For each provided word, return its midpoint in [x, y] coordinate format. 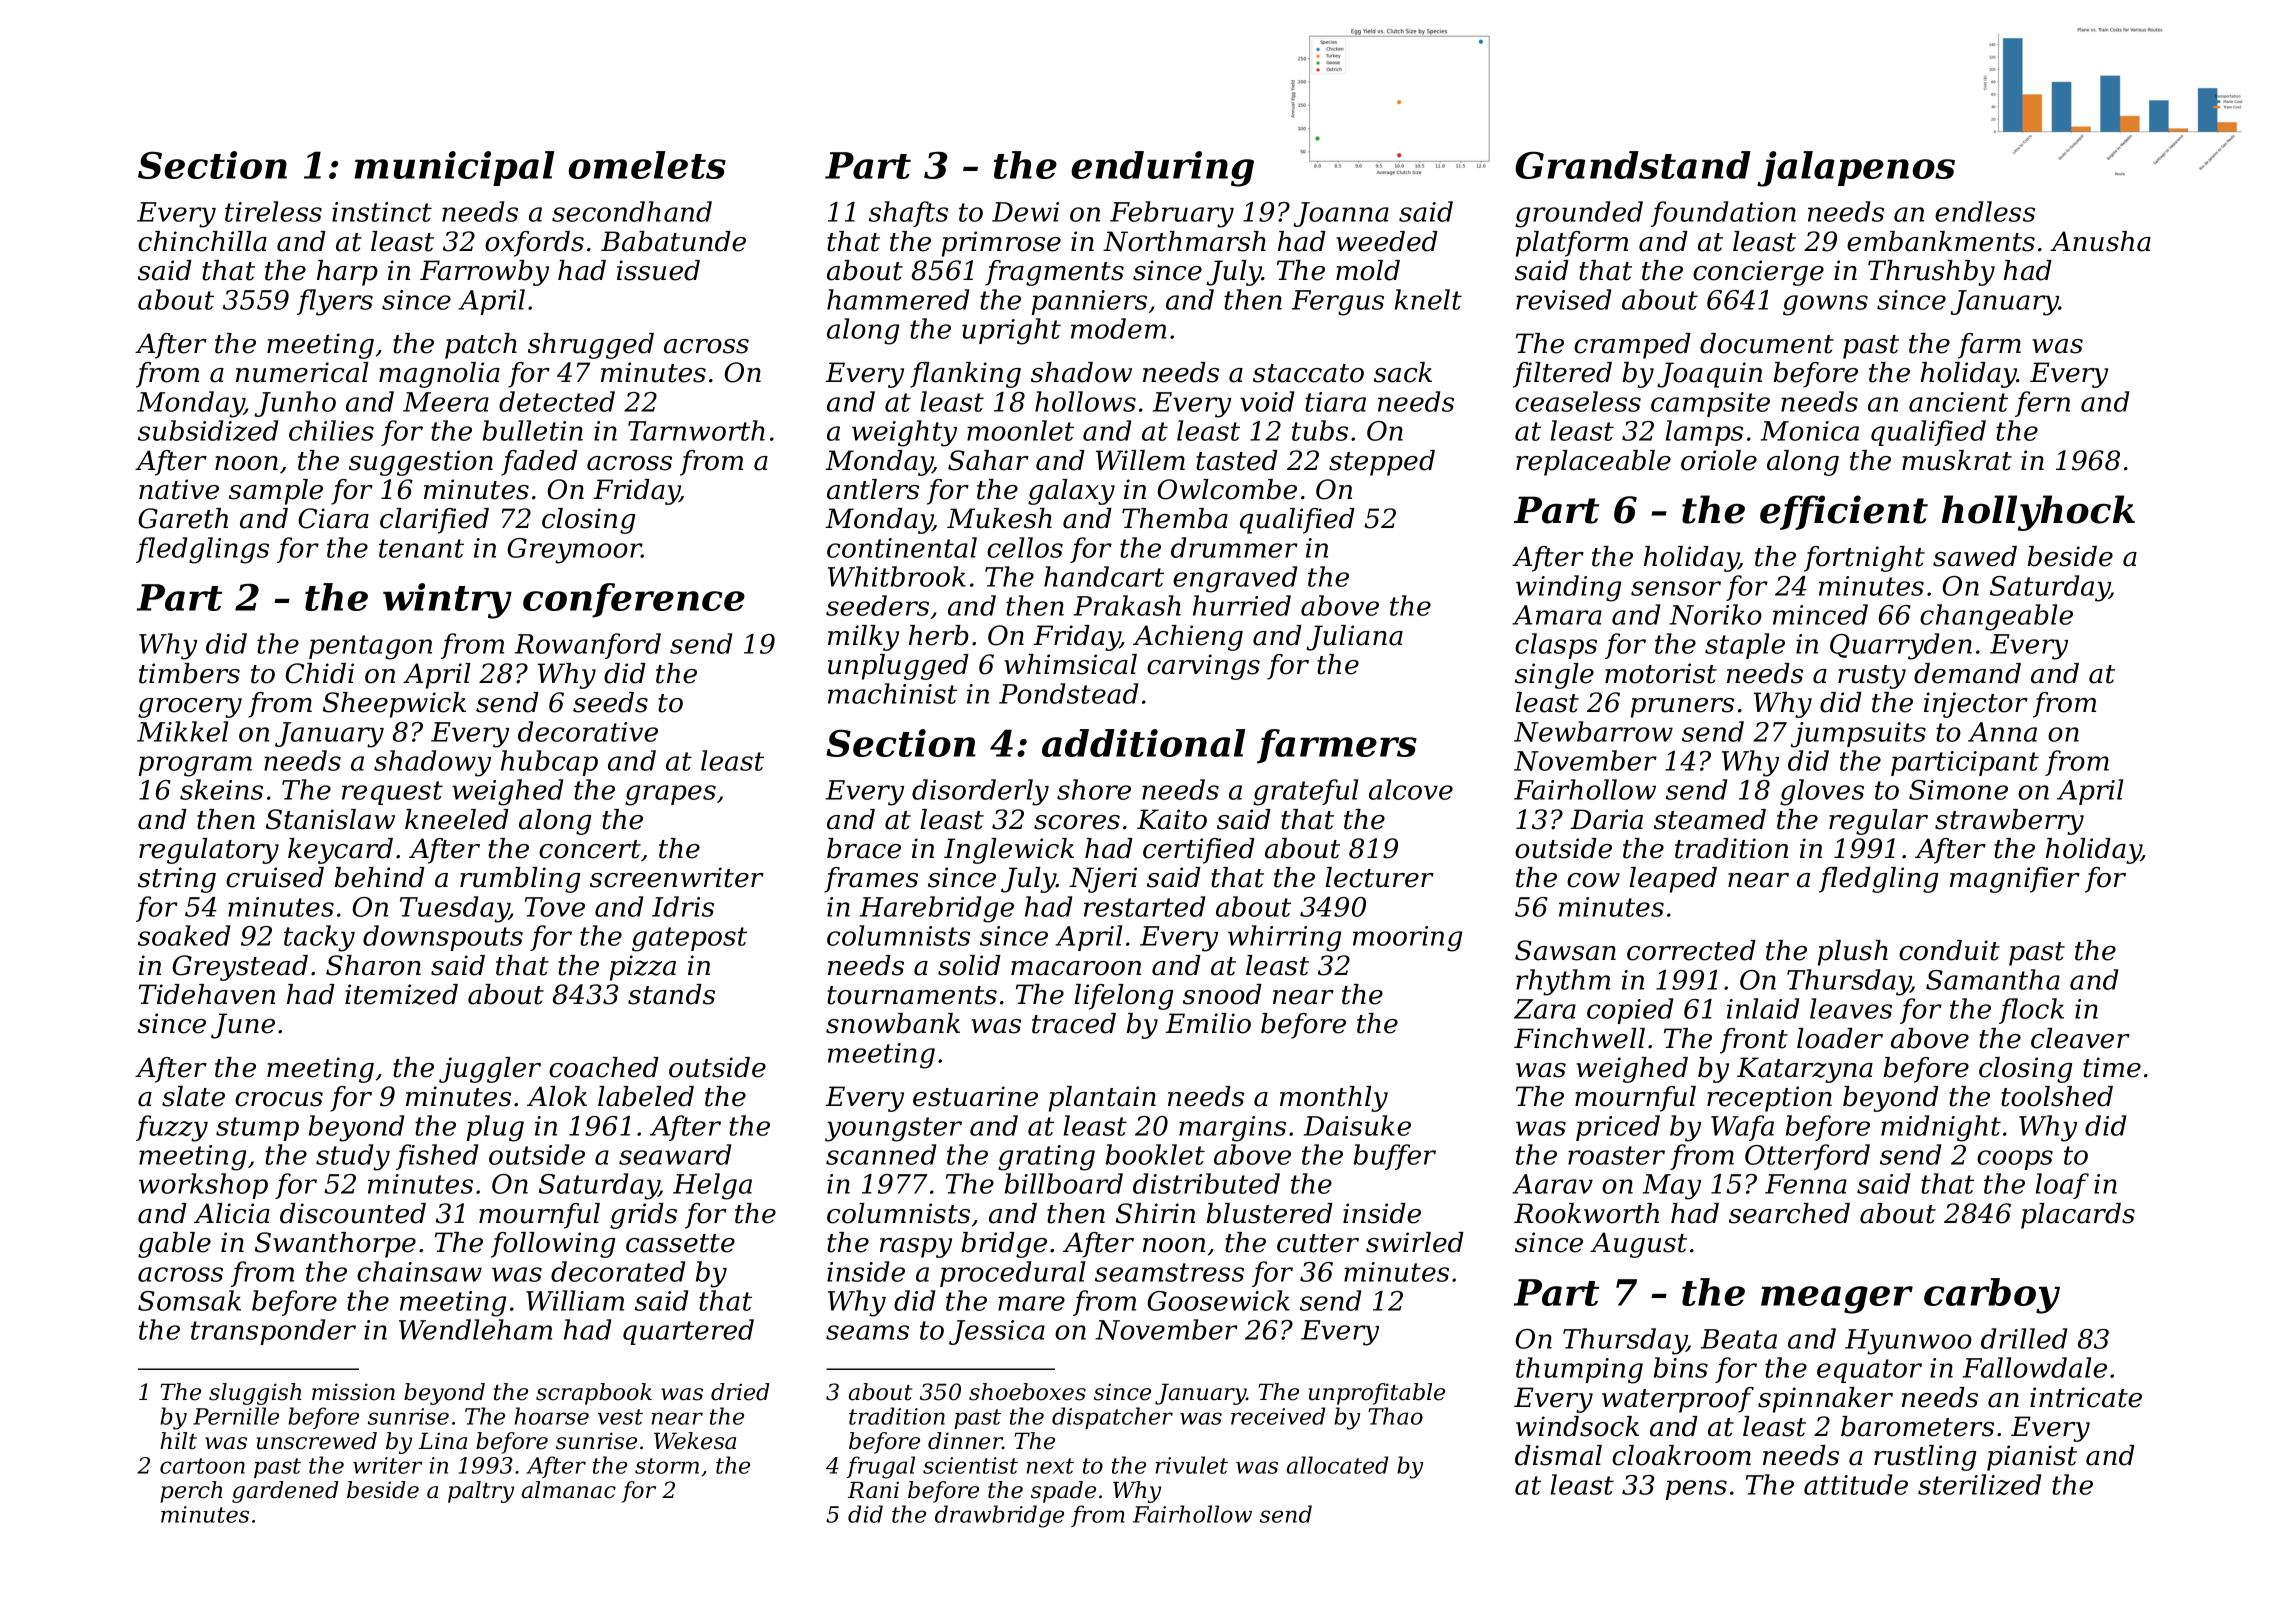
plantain [1102, 1099]
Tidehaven [207, 994]
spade [1063, 1492]
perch [191, 1492]
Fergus [1338, 303]
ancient [1958, 402]
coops [2015, 1160]
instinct [382, 212]
